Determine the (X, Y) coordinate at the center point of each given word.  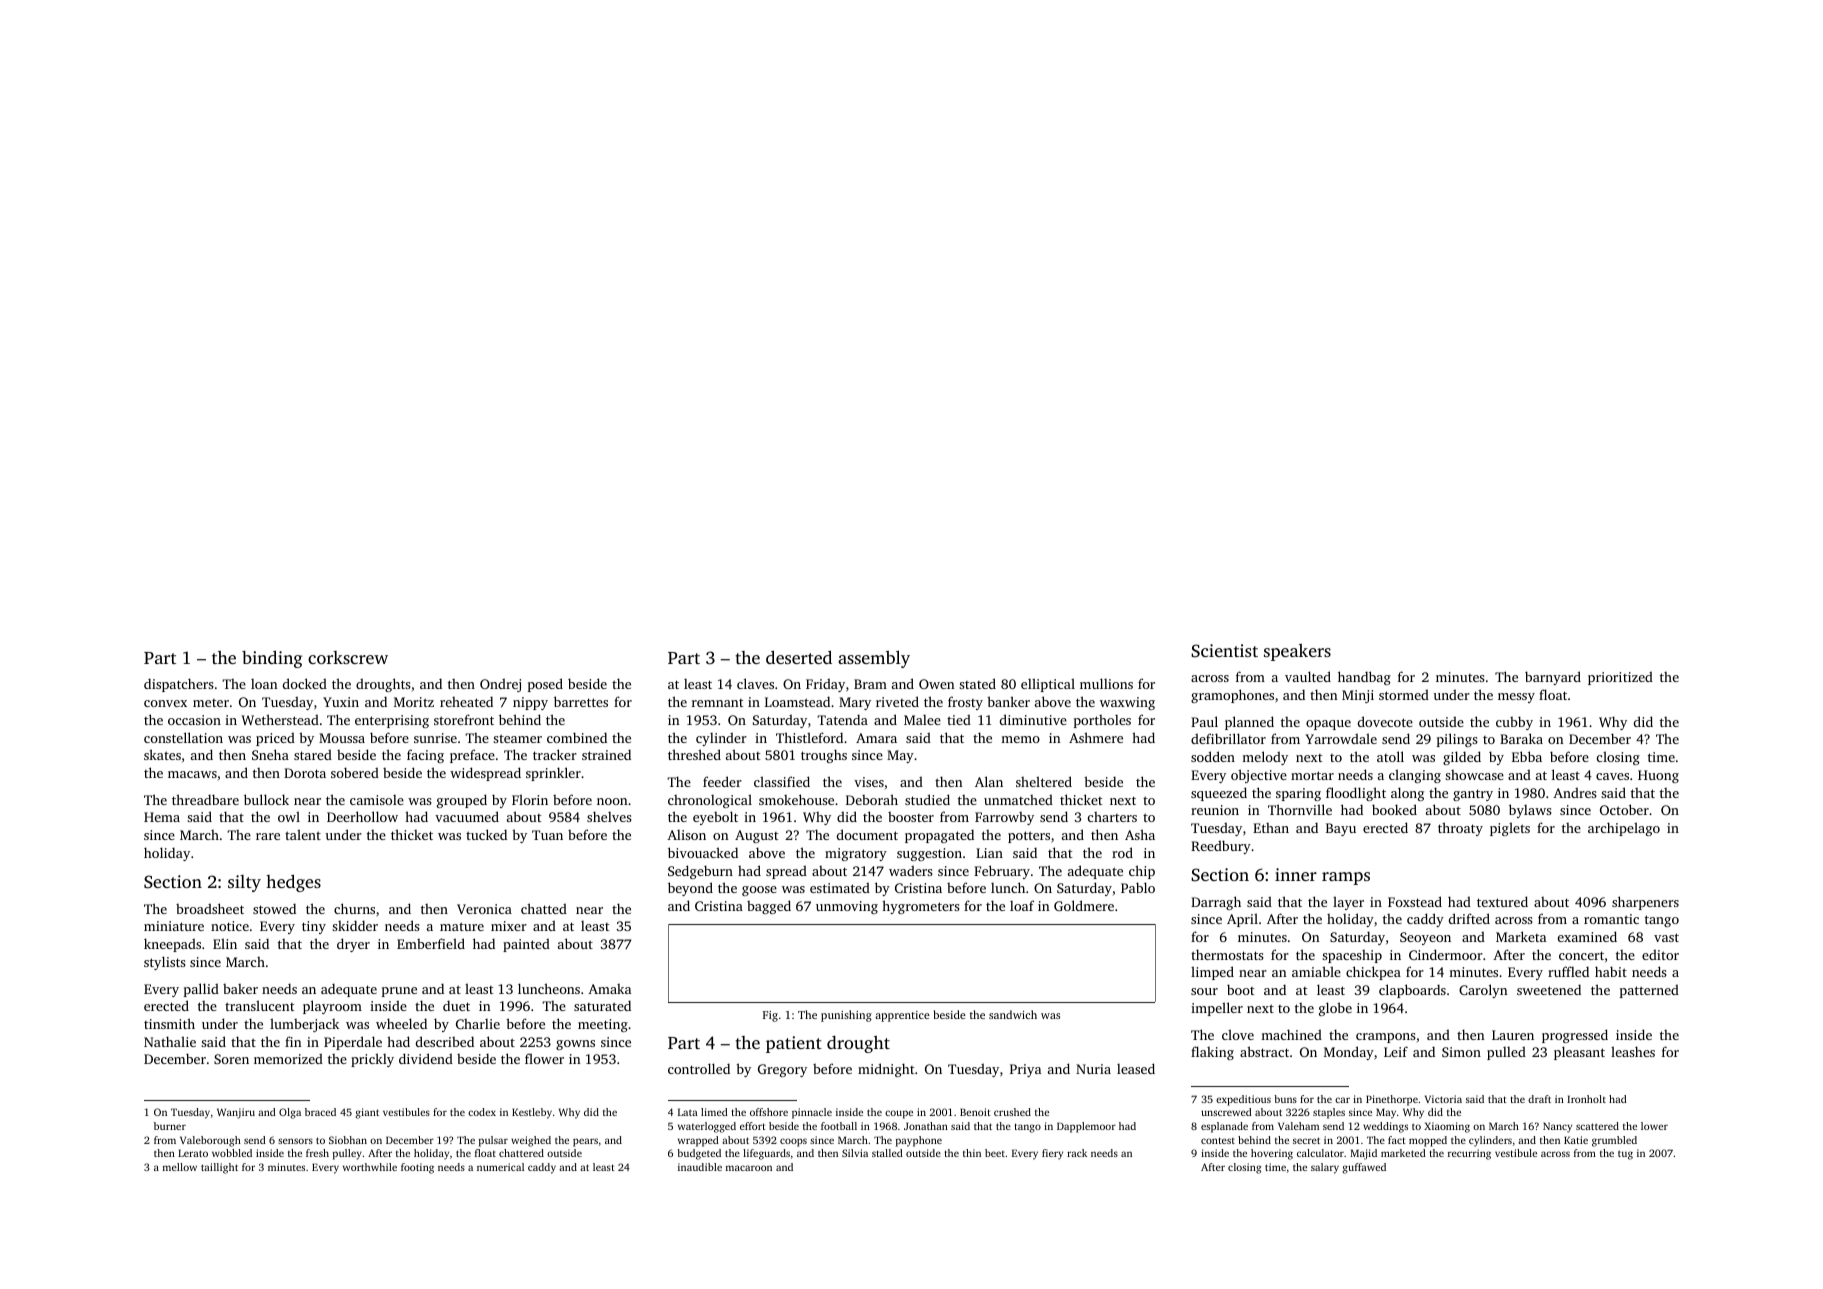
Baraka (1521, 738)
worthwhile (370, 1167)
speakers (1297, 652)
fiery (1052, 1154)
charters (1112, 817)
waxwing (1127, 703)
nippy (530, 703)
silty (244, 883)
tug (1625, 1155)
